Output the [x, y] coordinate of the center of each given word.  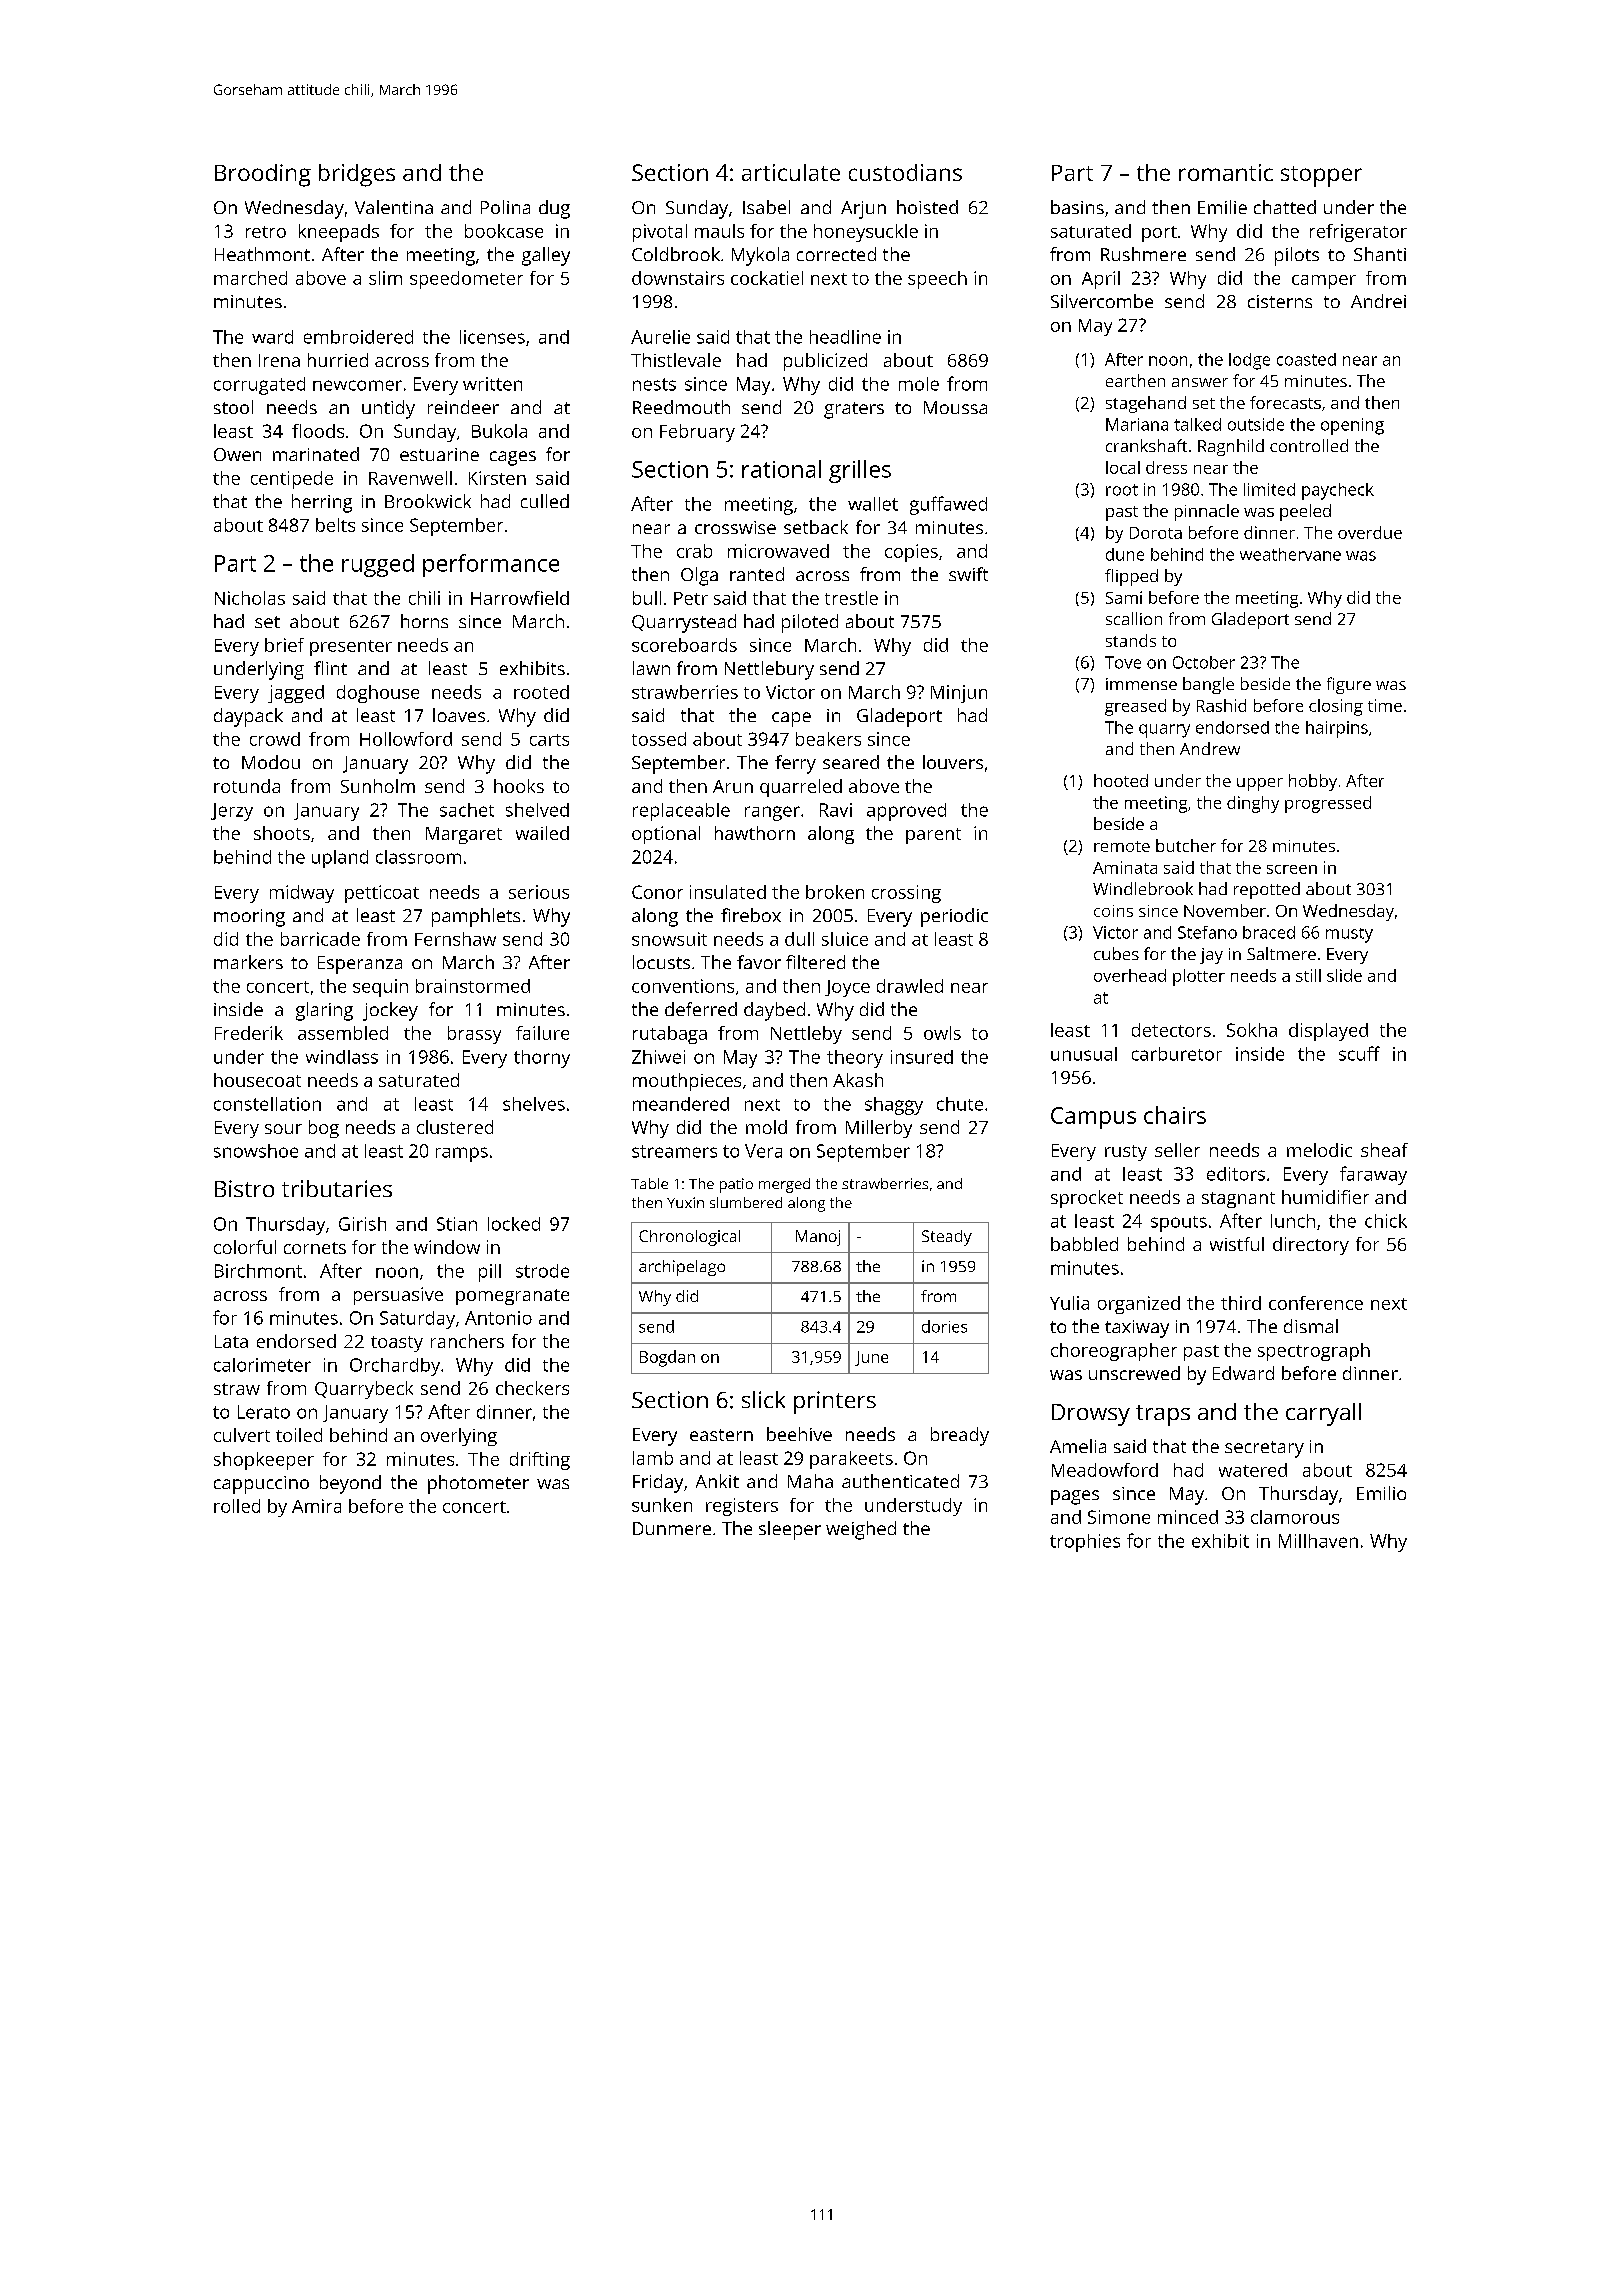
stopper [1321, 176]
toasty [397, 1344]
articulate [791, 172]
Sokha [1252, 1030]
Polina [505, 207]
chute [960, 1104]
